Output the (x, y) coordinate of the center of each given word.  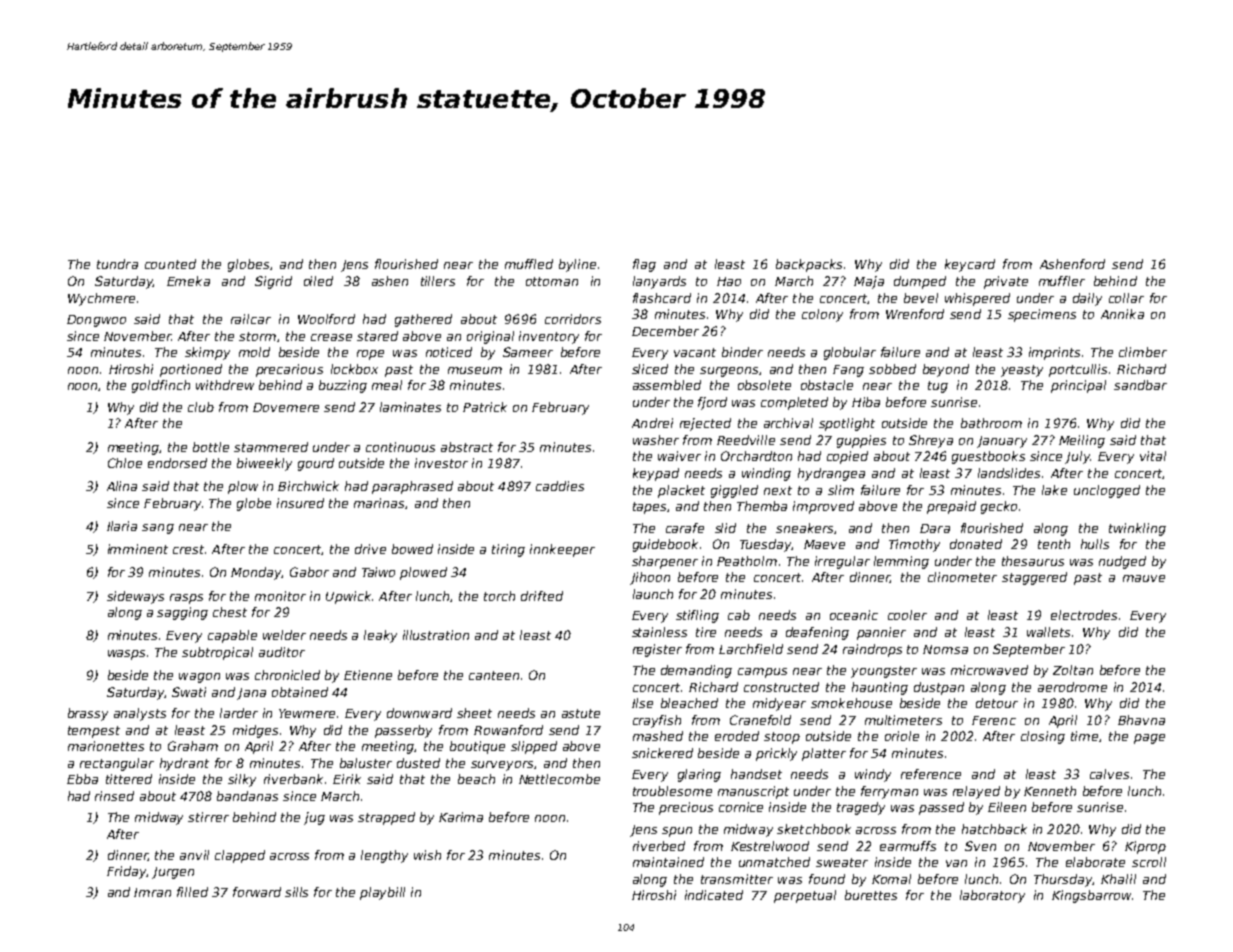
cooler (907, 615)
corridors (573, 319)
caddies (560, 486)
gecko (999, 507)
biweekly (264, 464)
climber (1143, 352)
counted (170, 264)
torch (499, 596)
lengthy (384, 856)
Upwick (348, 597)
